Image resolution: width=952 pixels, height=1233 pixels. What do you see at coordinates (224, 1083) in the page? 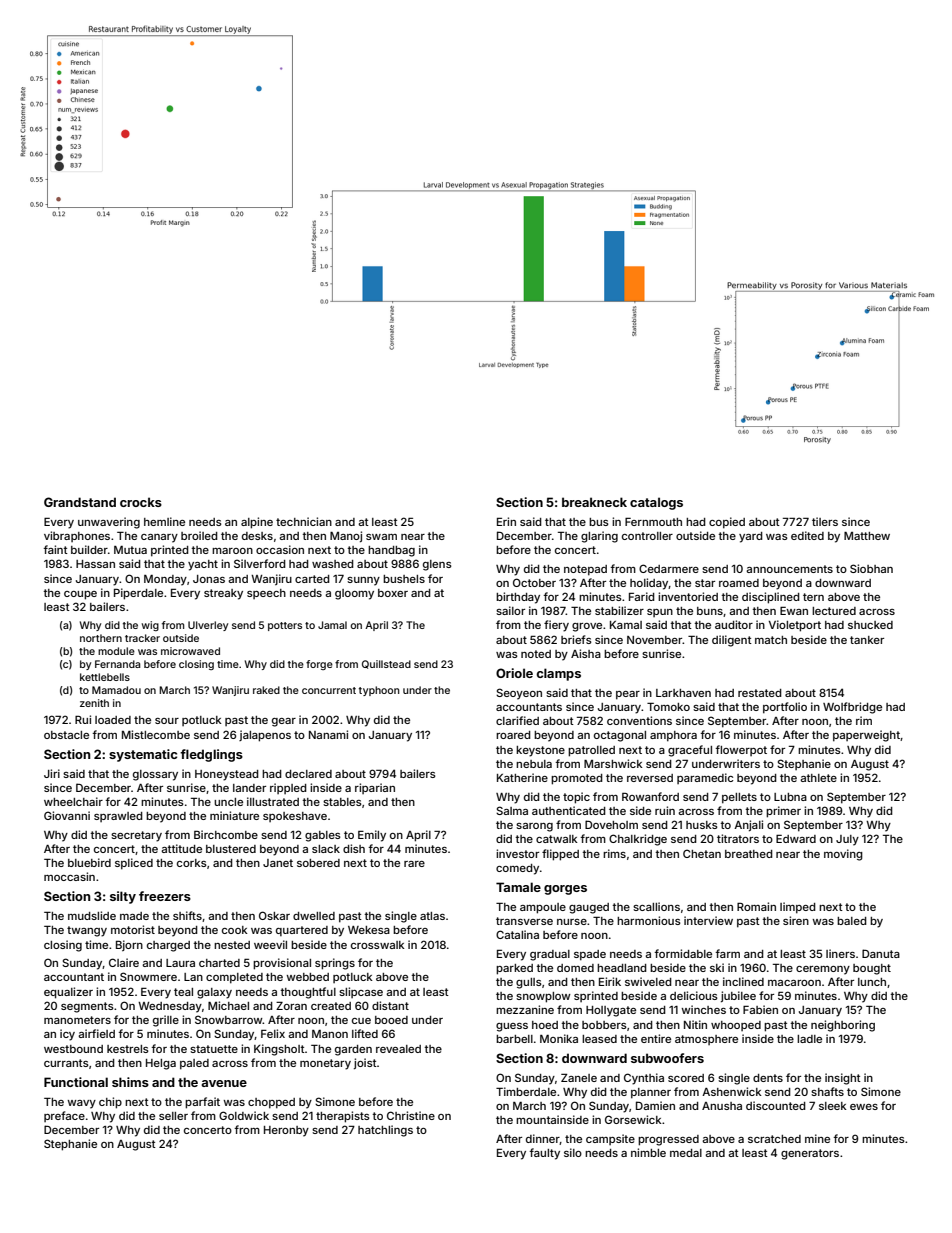
I see `avenue` at bounding box center [224, 1083].
